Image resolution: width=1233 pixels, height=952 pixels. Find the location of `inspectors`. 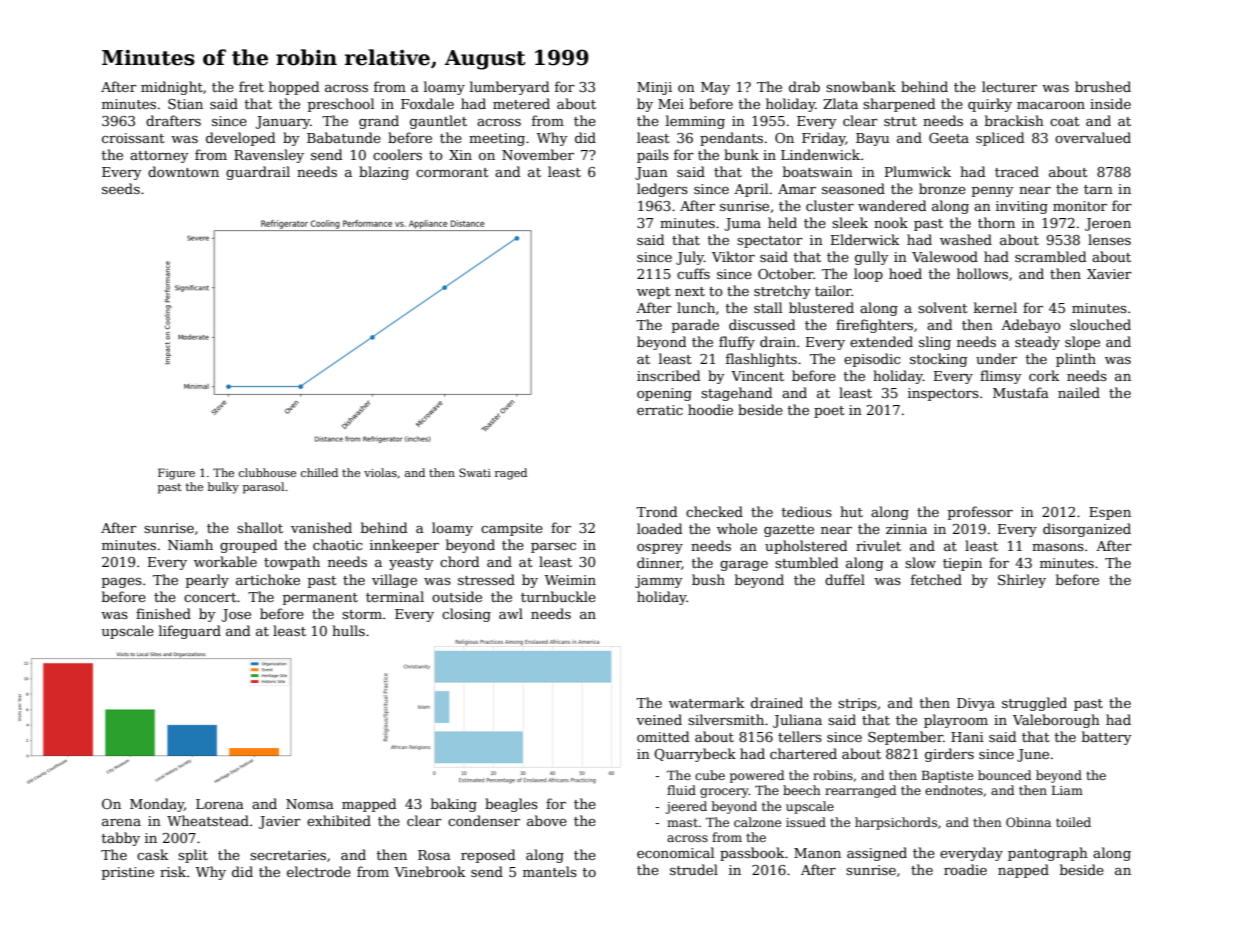

inspectors is located at coordinates (943, 394).
